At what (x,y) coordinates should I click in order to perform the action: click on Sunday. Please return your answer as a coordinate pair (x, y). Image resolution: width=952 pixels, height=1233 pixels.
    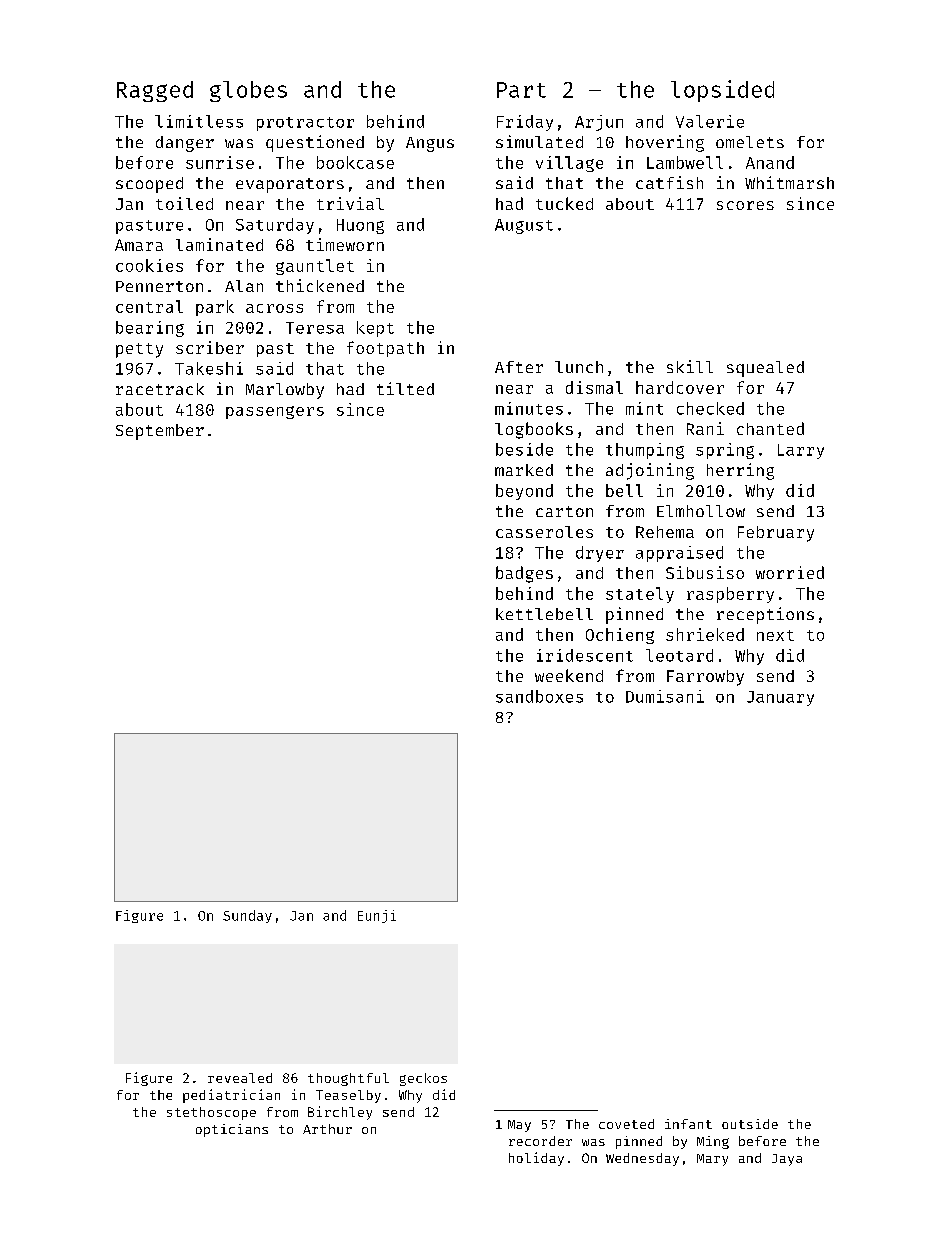
    Looking at the image, I should click on (247, 916).
